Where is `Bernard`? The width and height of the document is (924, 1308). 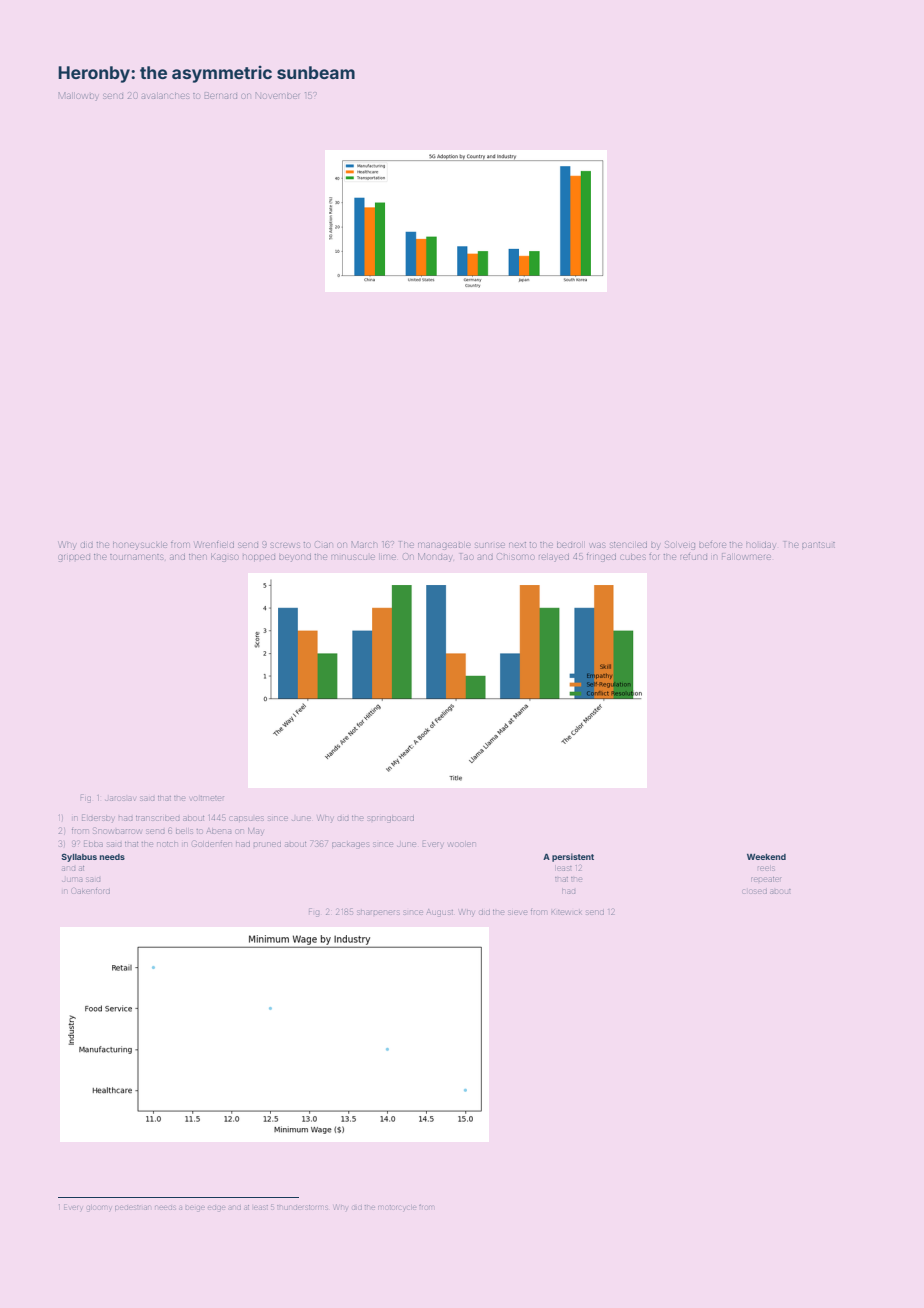 Bernard is located at coordinates (221, 95).
